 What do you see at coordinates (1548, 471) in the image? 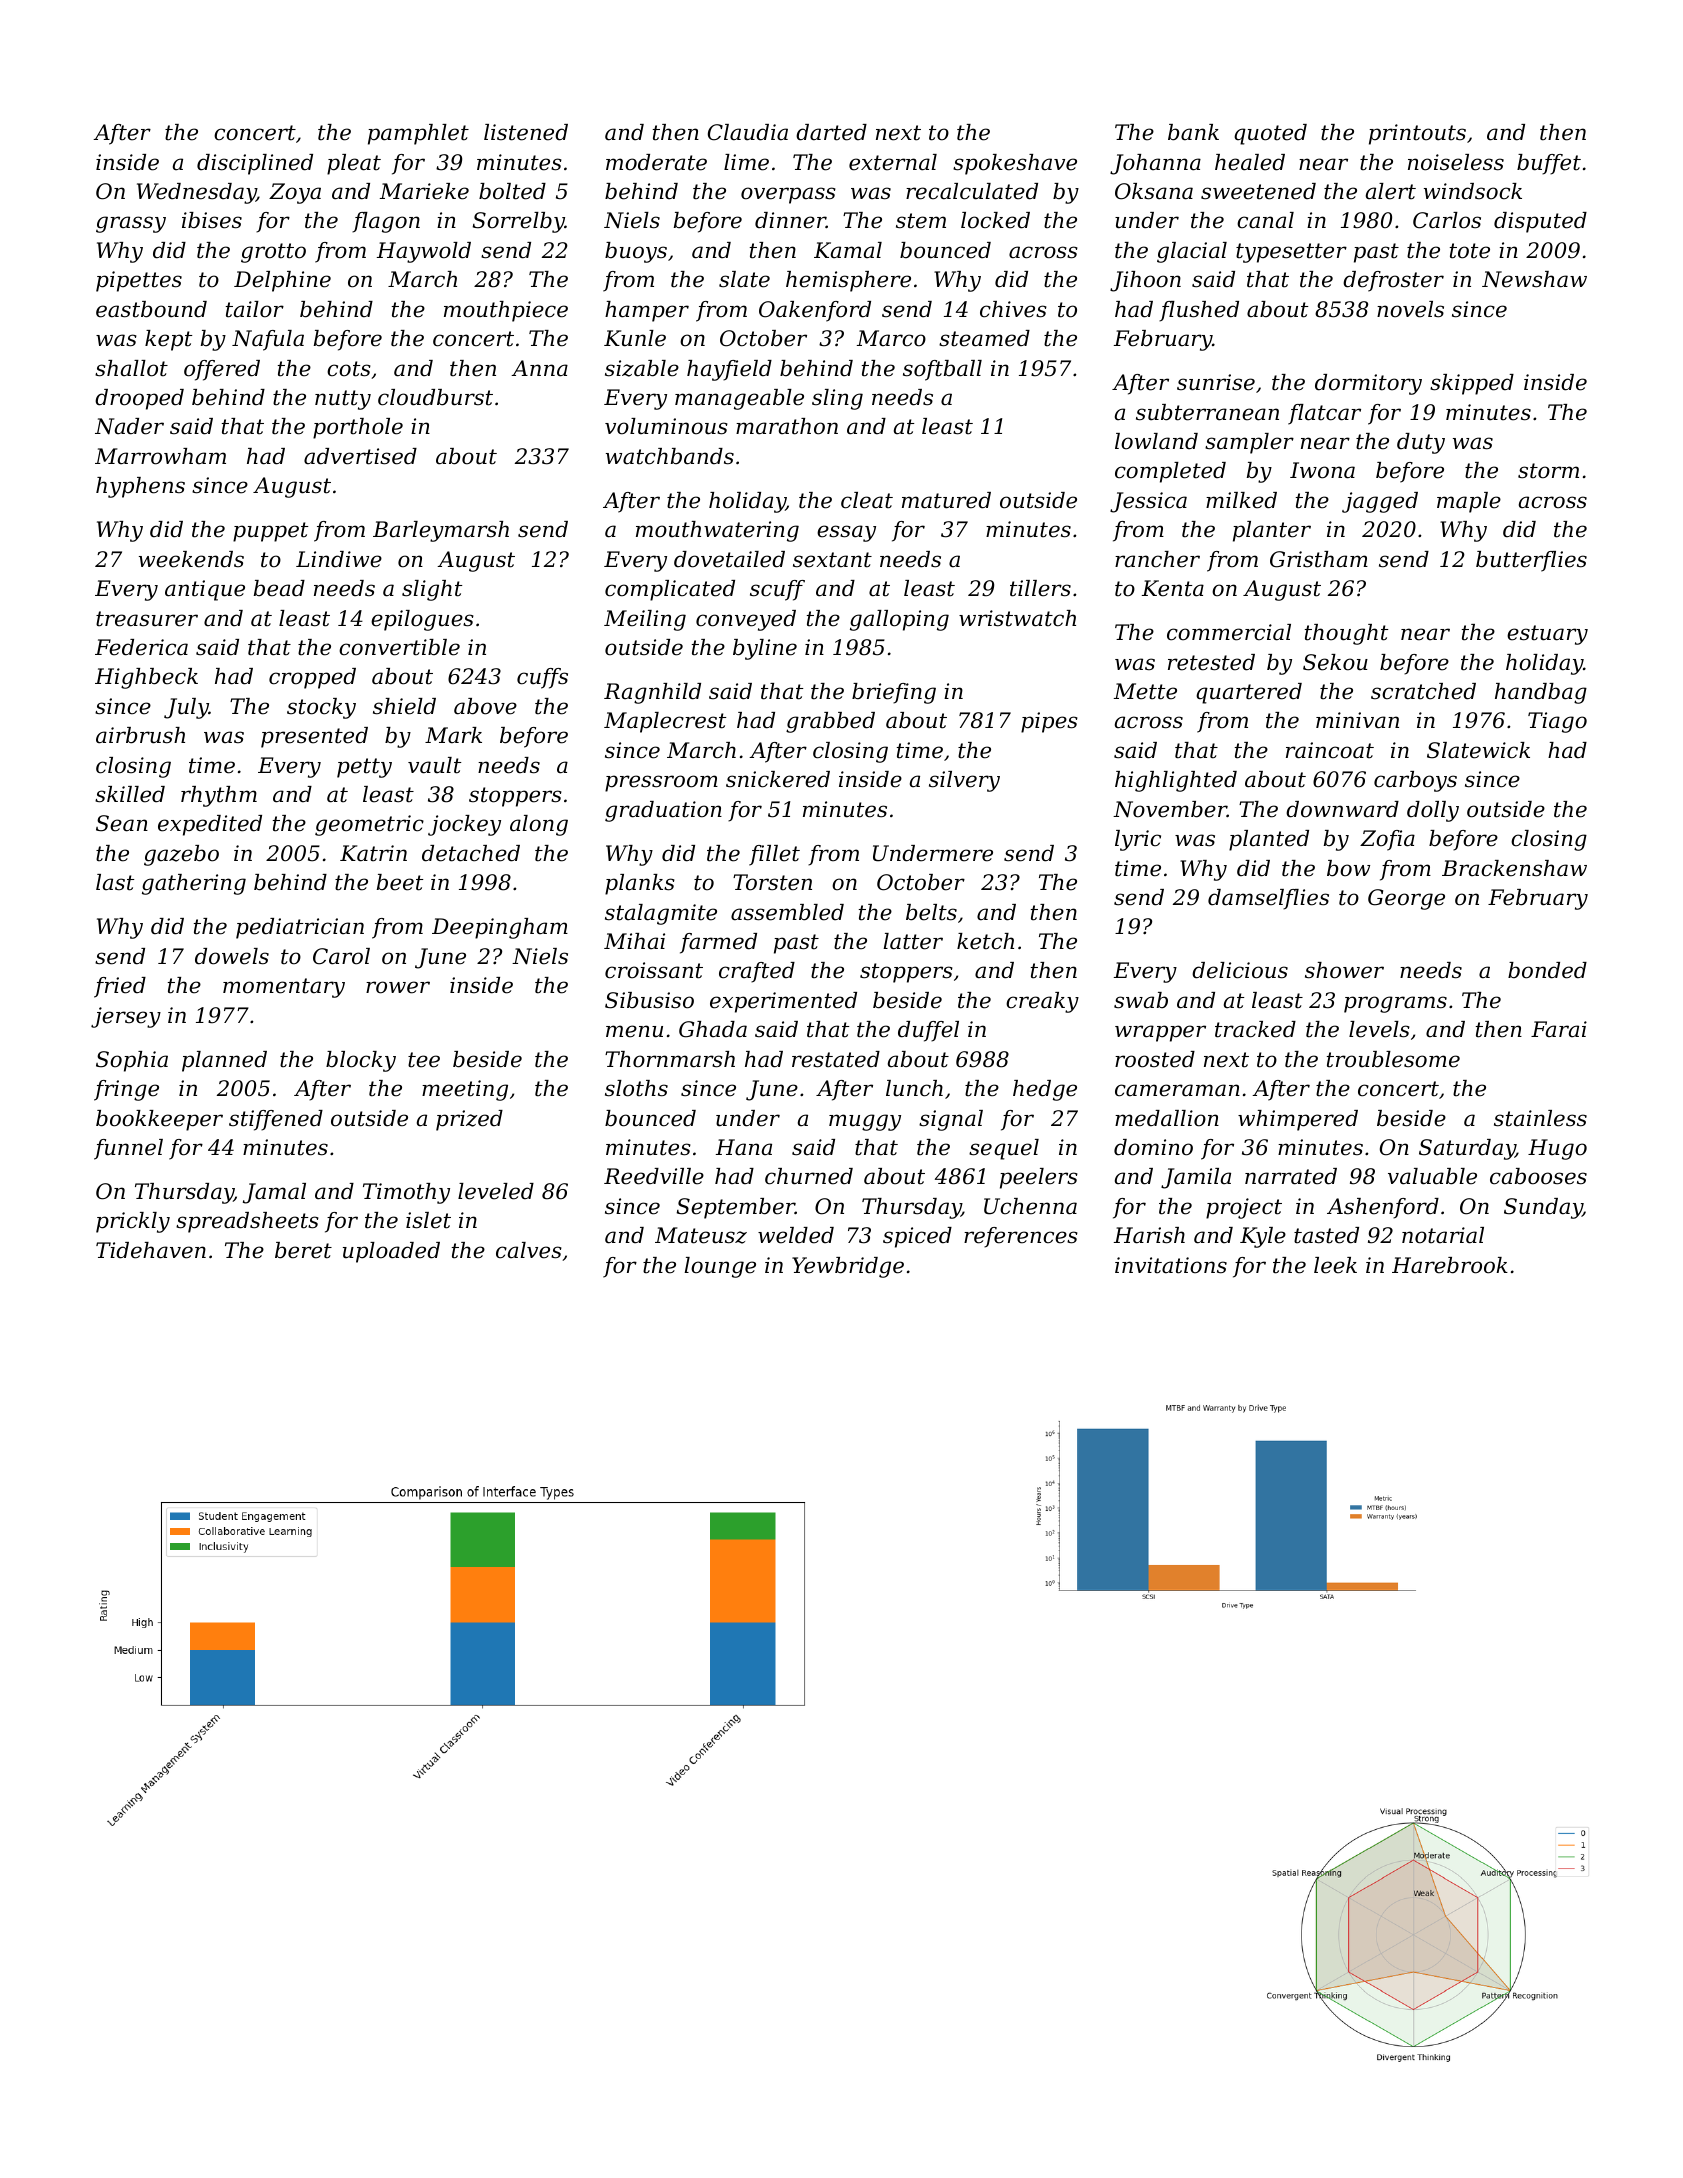
I see `storm` at bounding box center [1548, 471].
